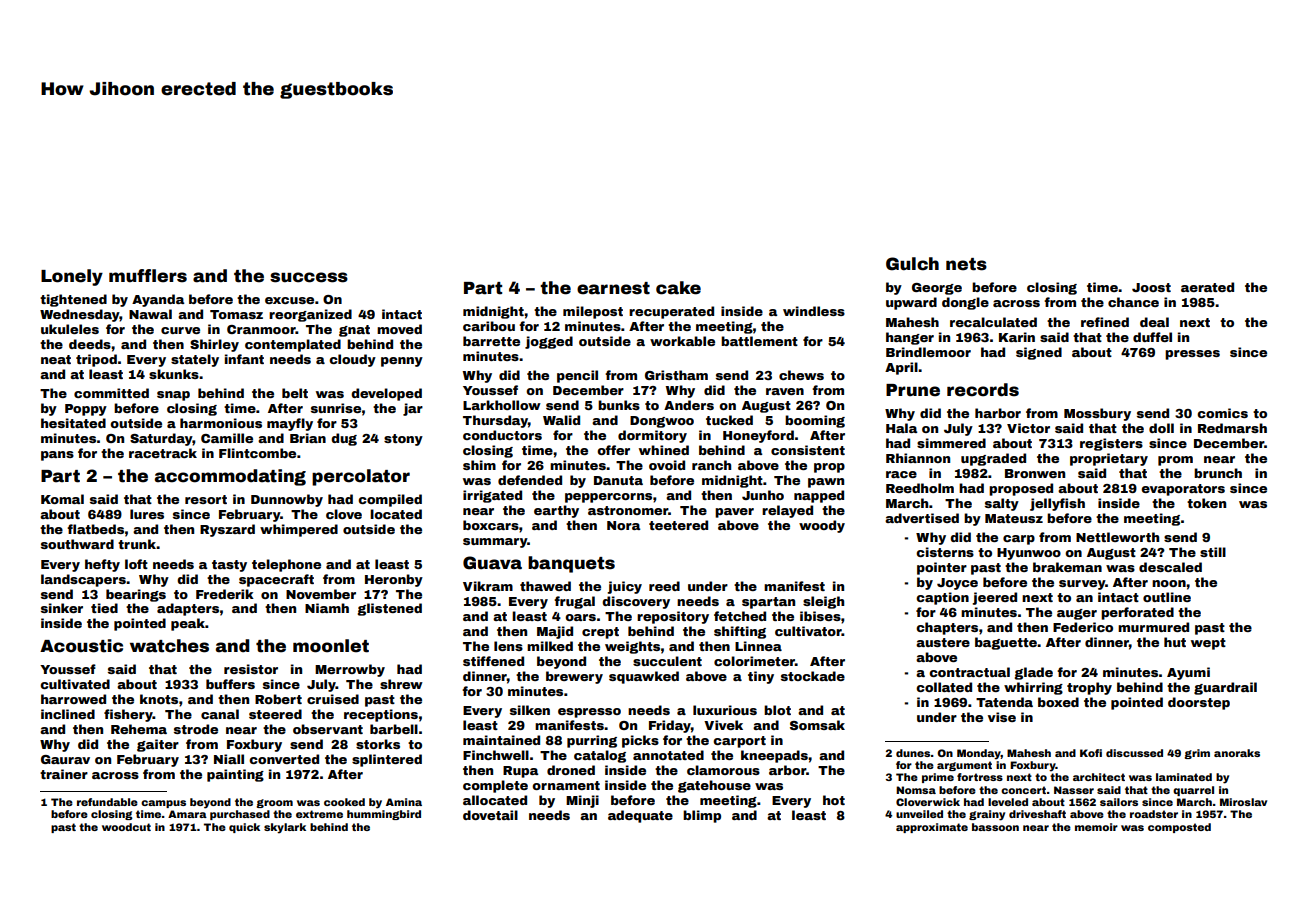  What do you see at coordinates (937, 289) in the screenshot?
I see `George` at bounding box center [937, 289].
